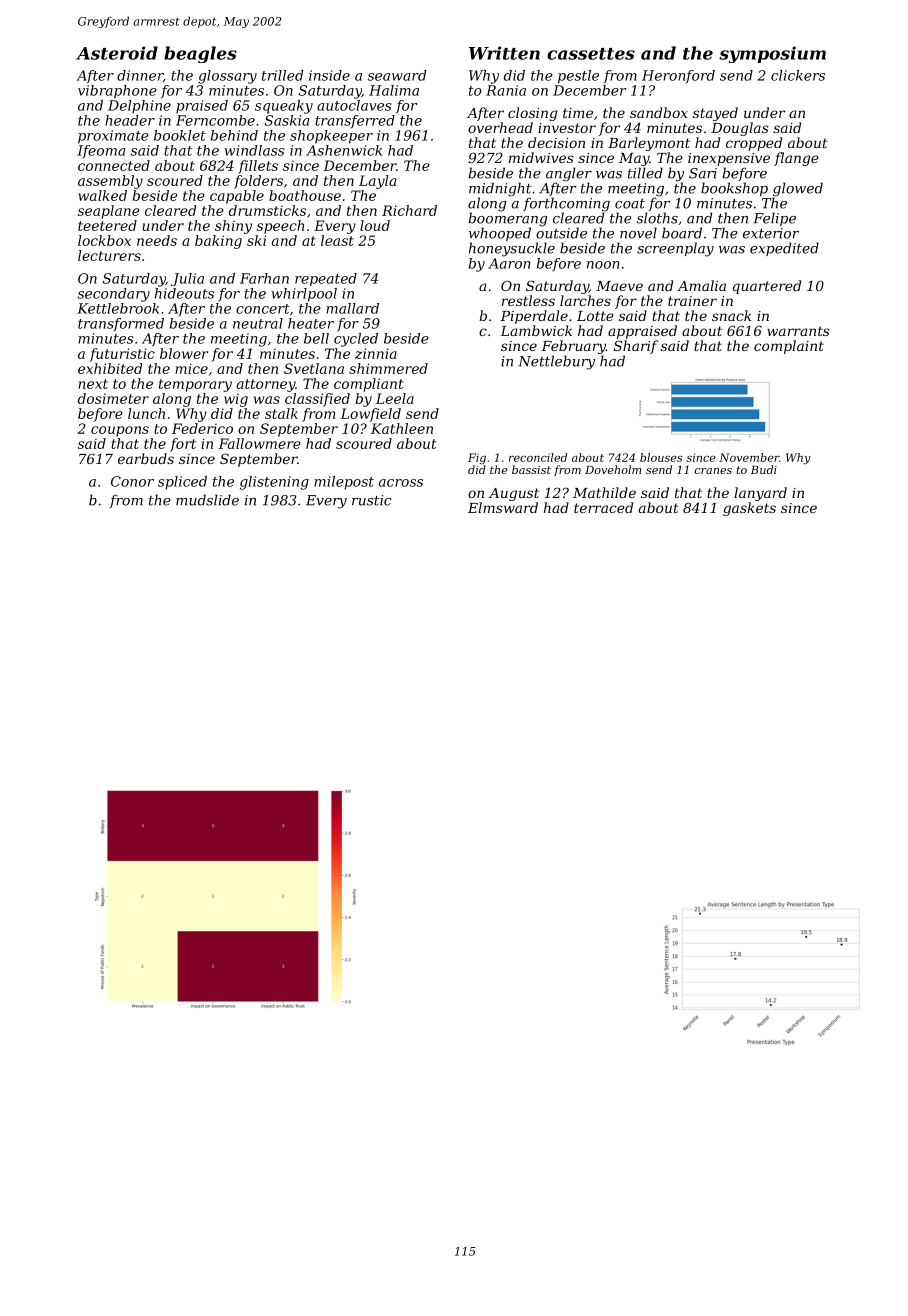 The image size is (908, 1316). Describe the element at coordinates (749, 509) in the image. I see `gaskets` at that location.
